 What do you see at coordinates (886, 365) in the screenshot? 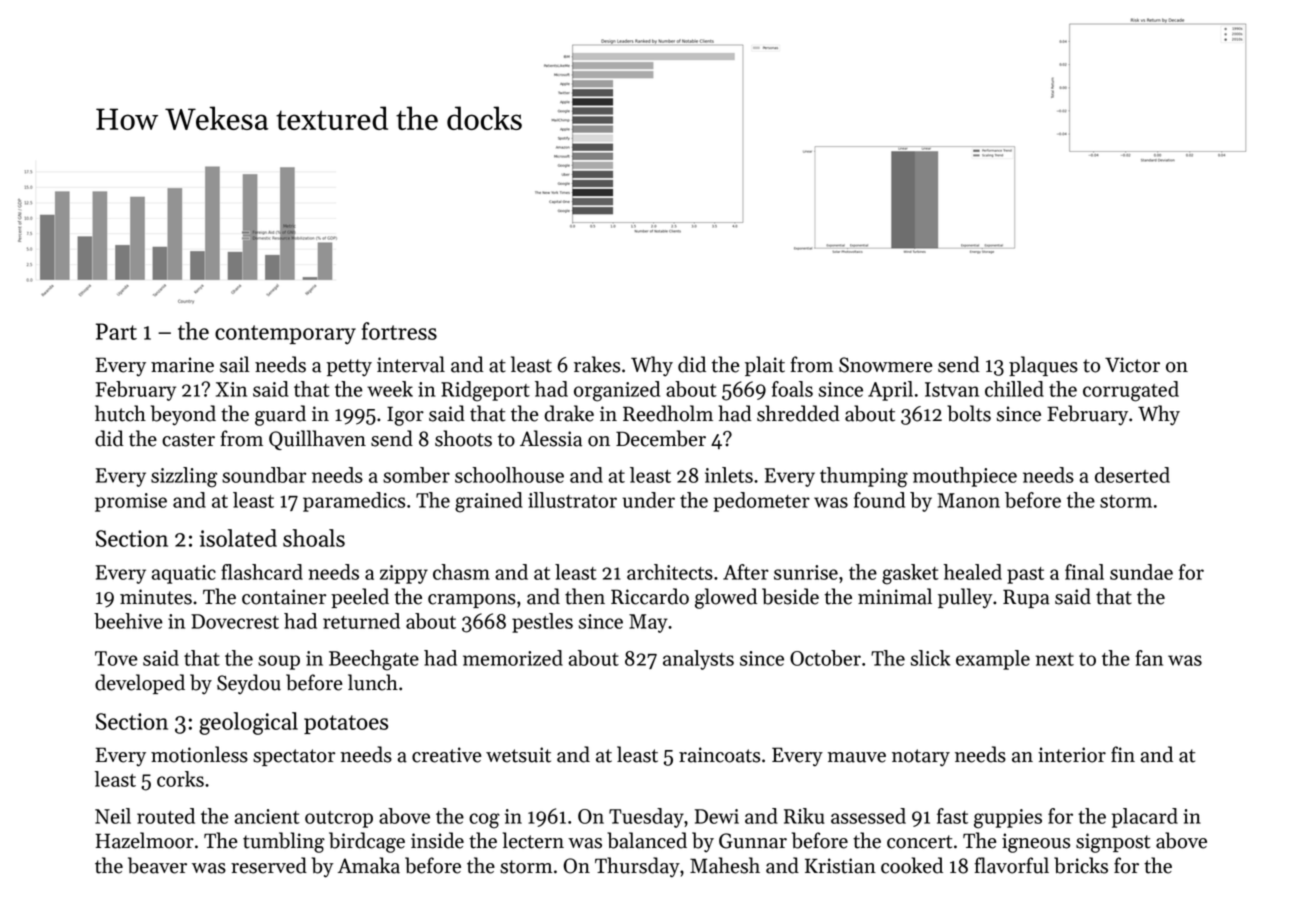
I see `Snowmere` at bounding box center [886, 365].
